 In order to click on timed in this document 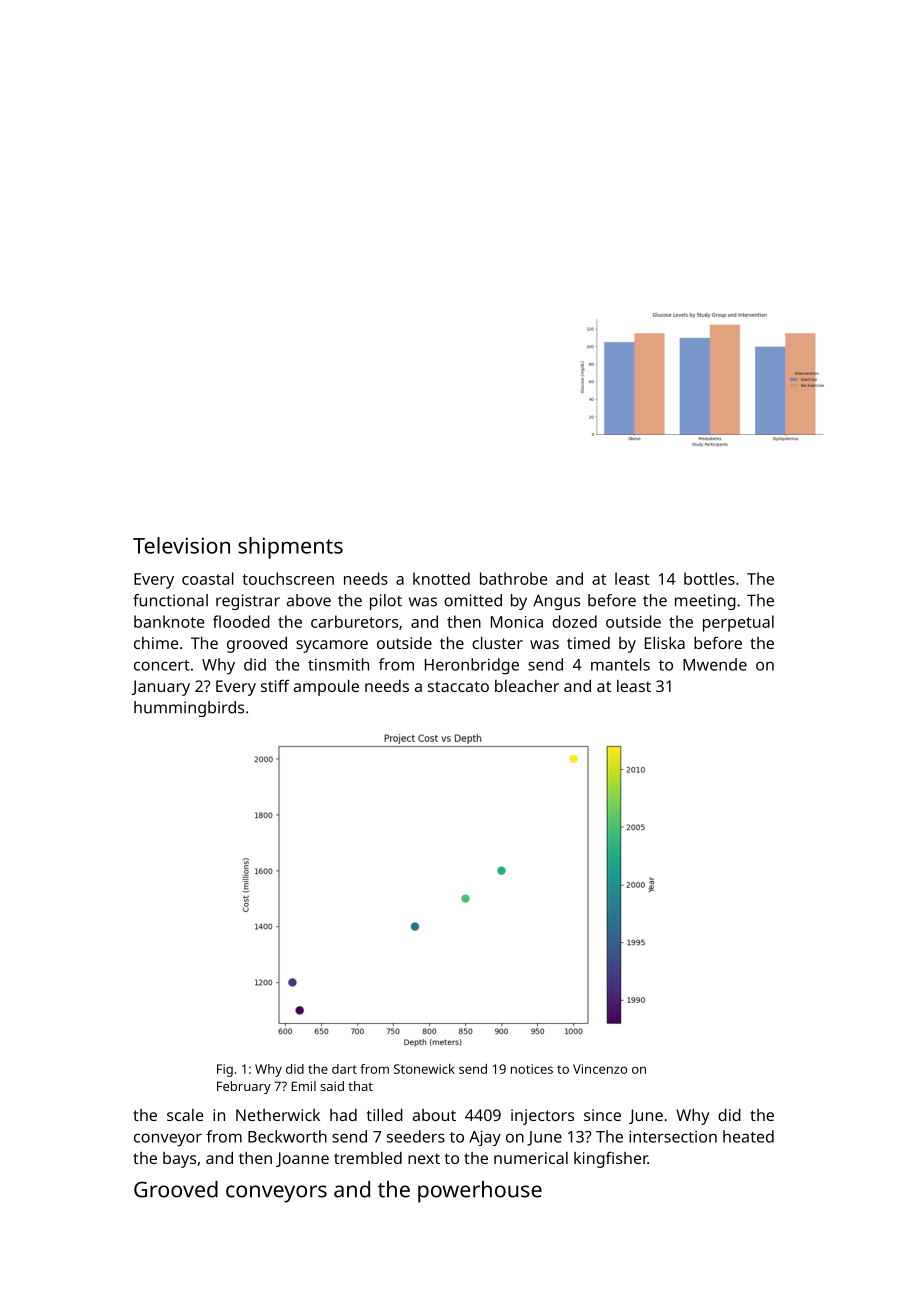, I will do `click(588, 643)`.
